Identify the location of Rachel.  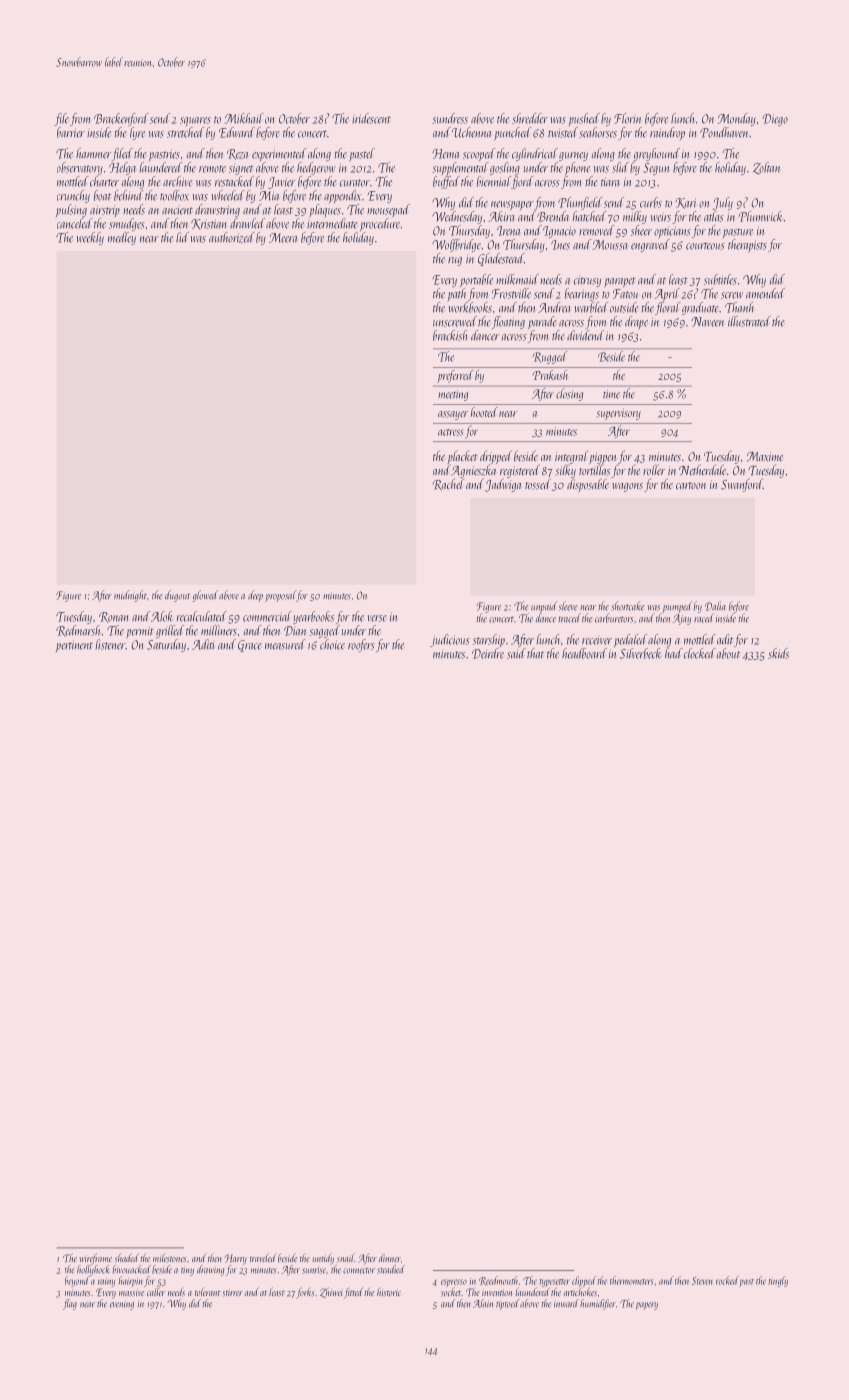
(448, 484).
